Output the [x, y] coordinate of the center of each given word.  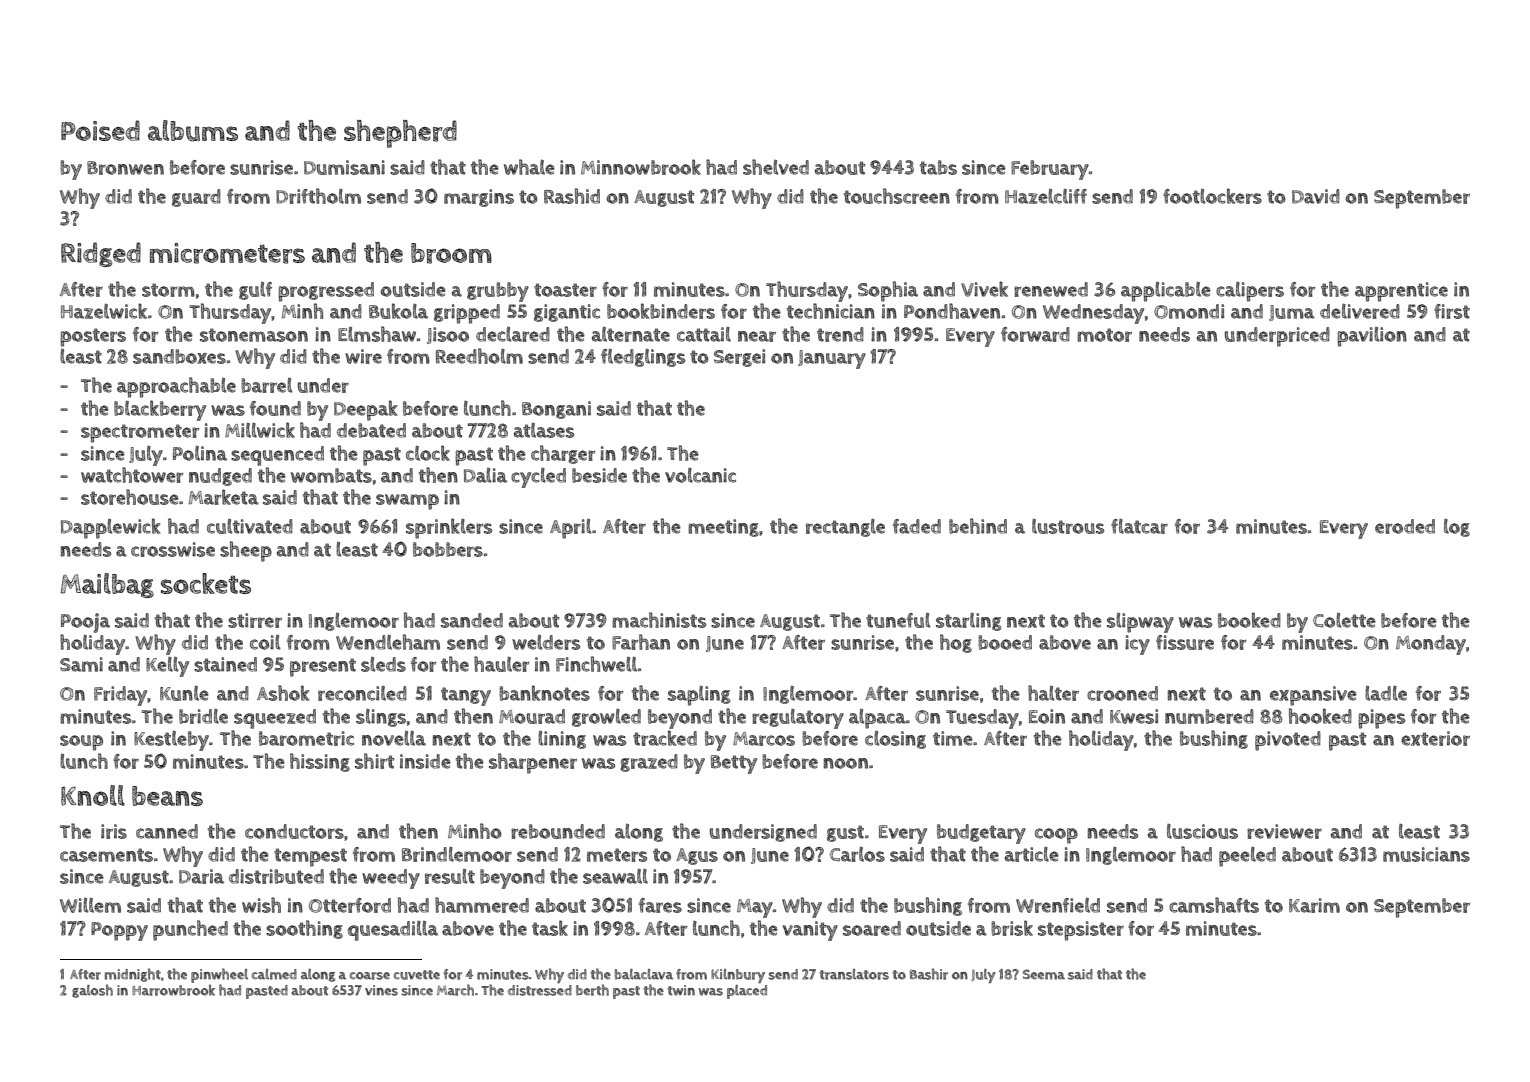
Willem [90, 905]
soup [81, 743]
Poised [100, 130]
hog [956, 643]
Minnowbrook [641, 167]
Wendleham [388, 642]
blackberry [160, 410]
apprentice [1401, 292]
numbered [1209, 716]
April [570, 529]
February [1050, 170]
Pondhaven [952, 311]
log [1457, 528]
